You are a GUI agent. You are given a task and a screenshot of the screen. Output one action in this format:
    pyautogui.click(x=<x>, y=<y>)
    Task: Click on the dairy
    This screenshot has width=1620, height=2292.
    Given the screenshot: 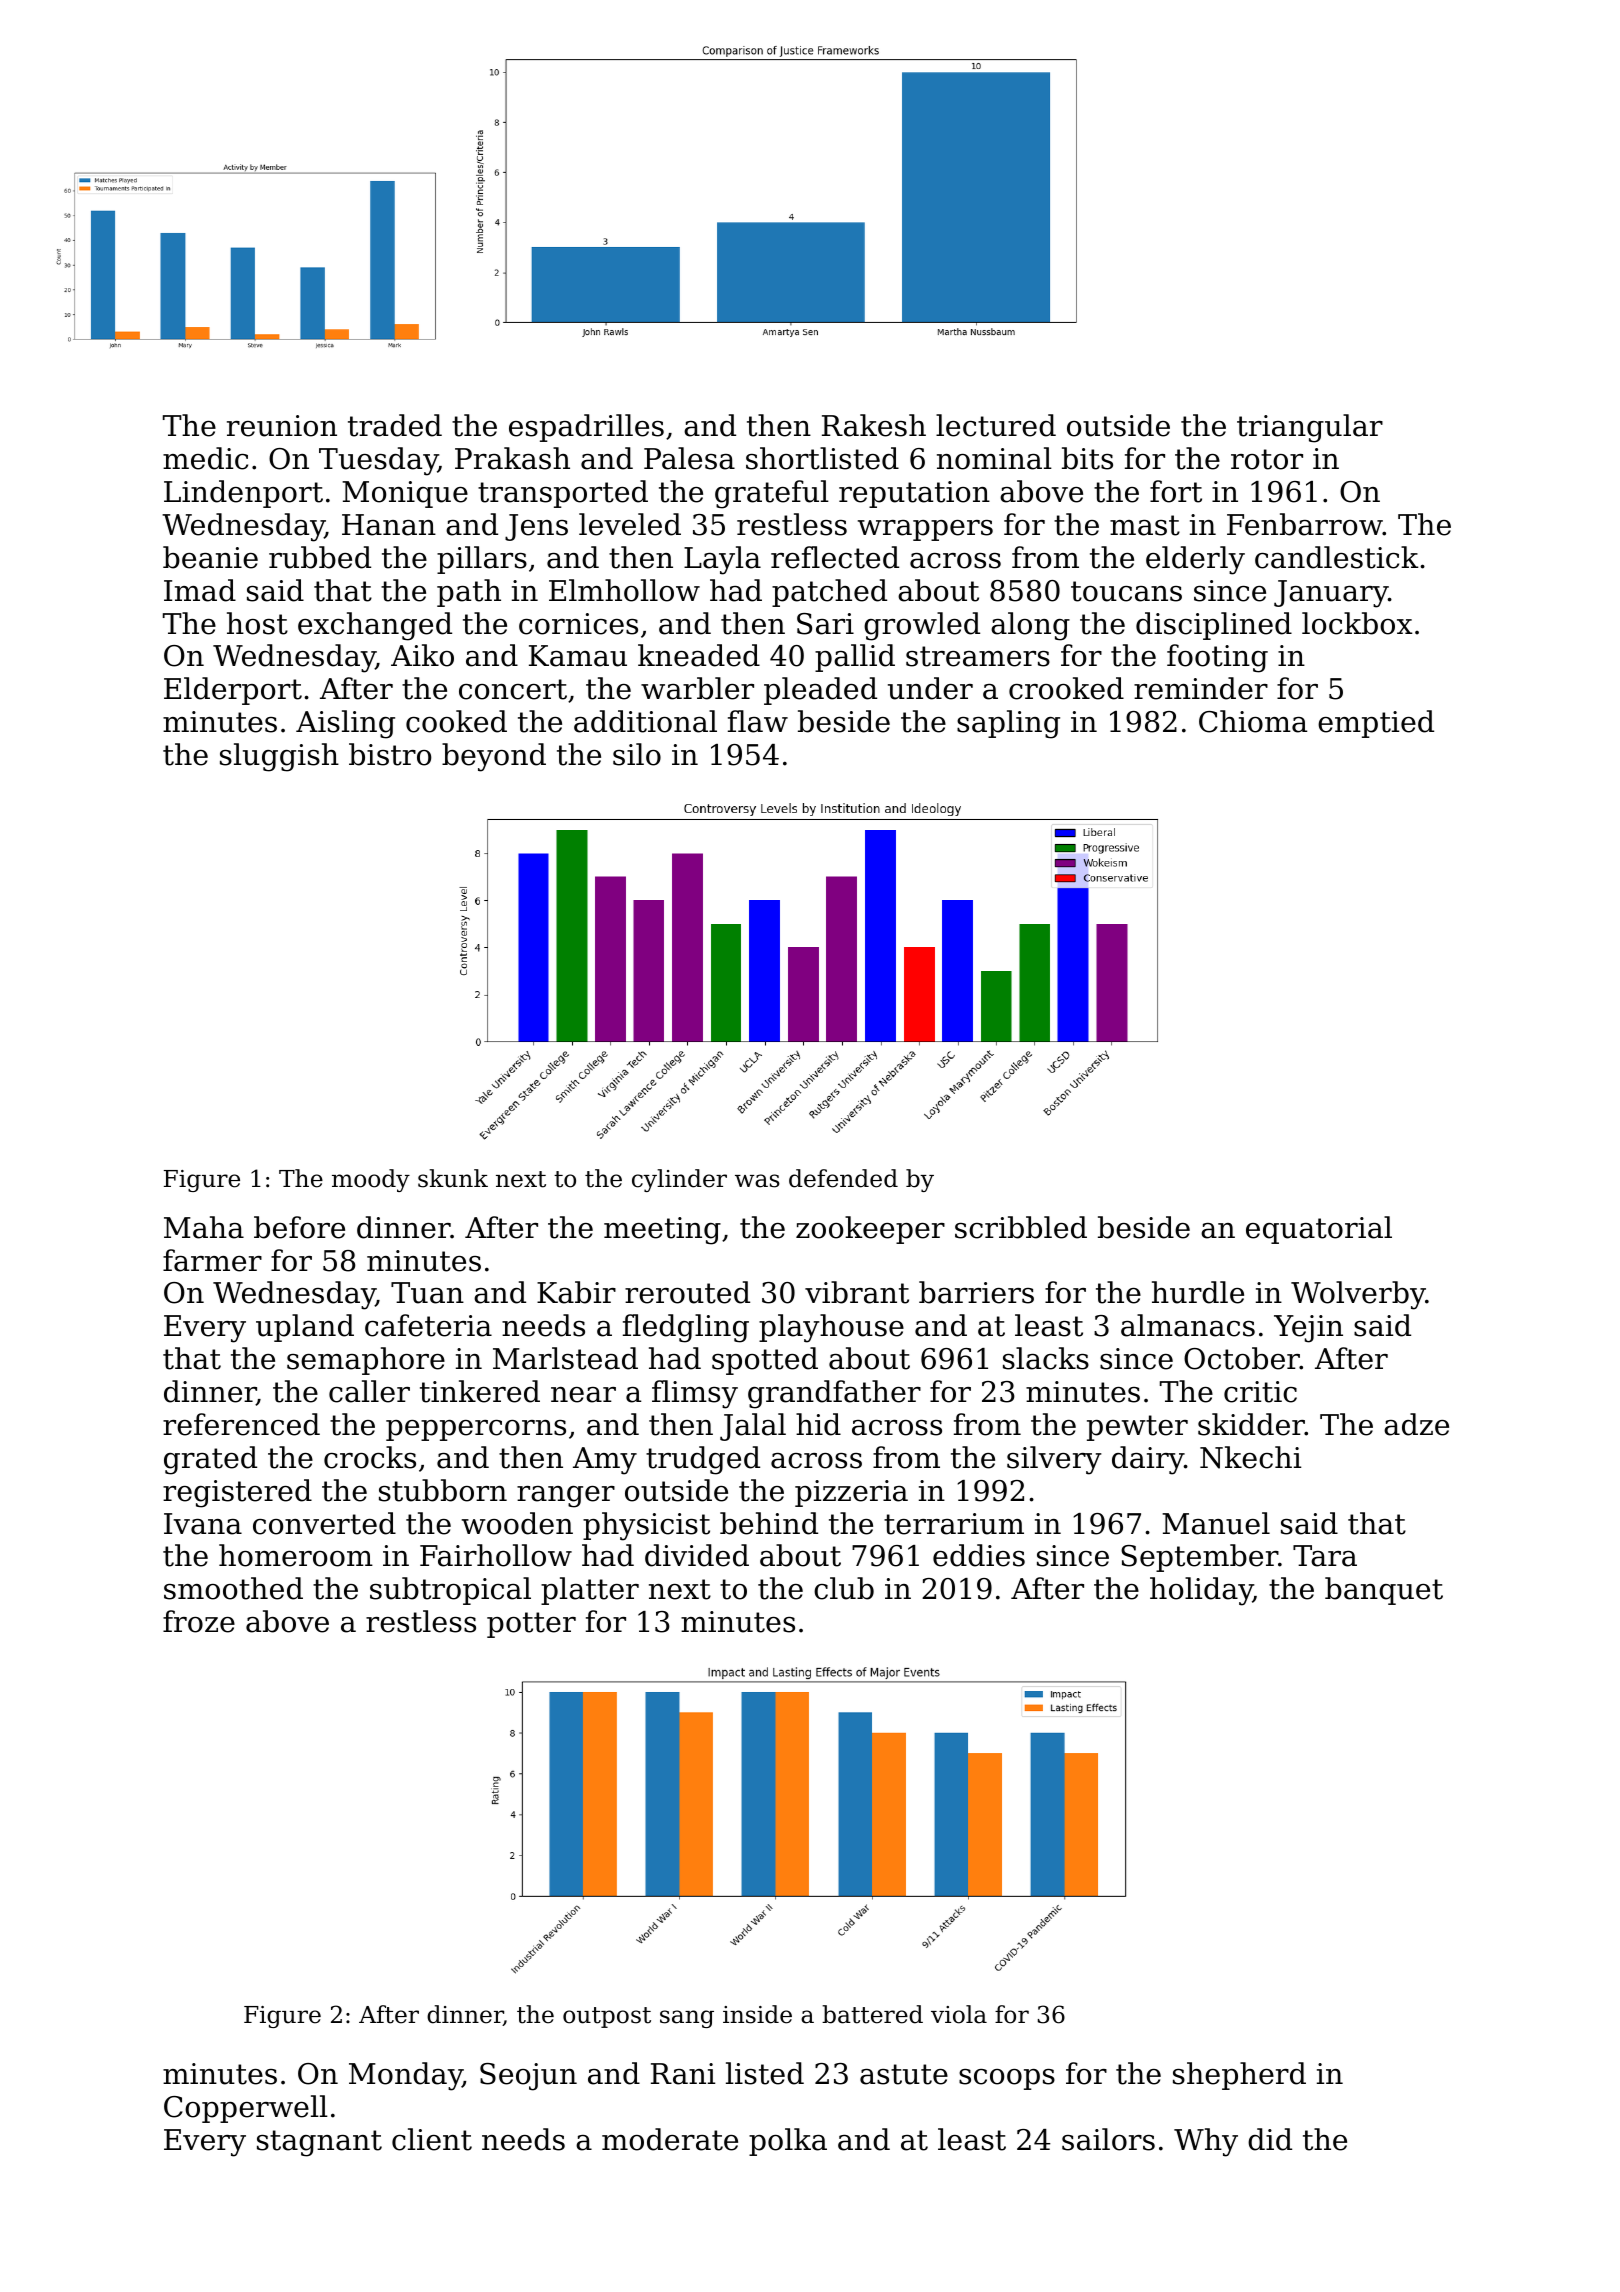 What is the action you would take?
    pyautogui.click(x=1148, y=1460)
